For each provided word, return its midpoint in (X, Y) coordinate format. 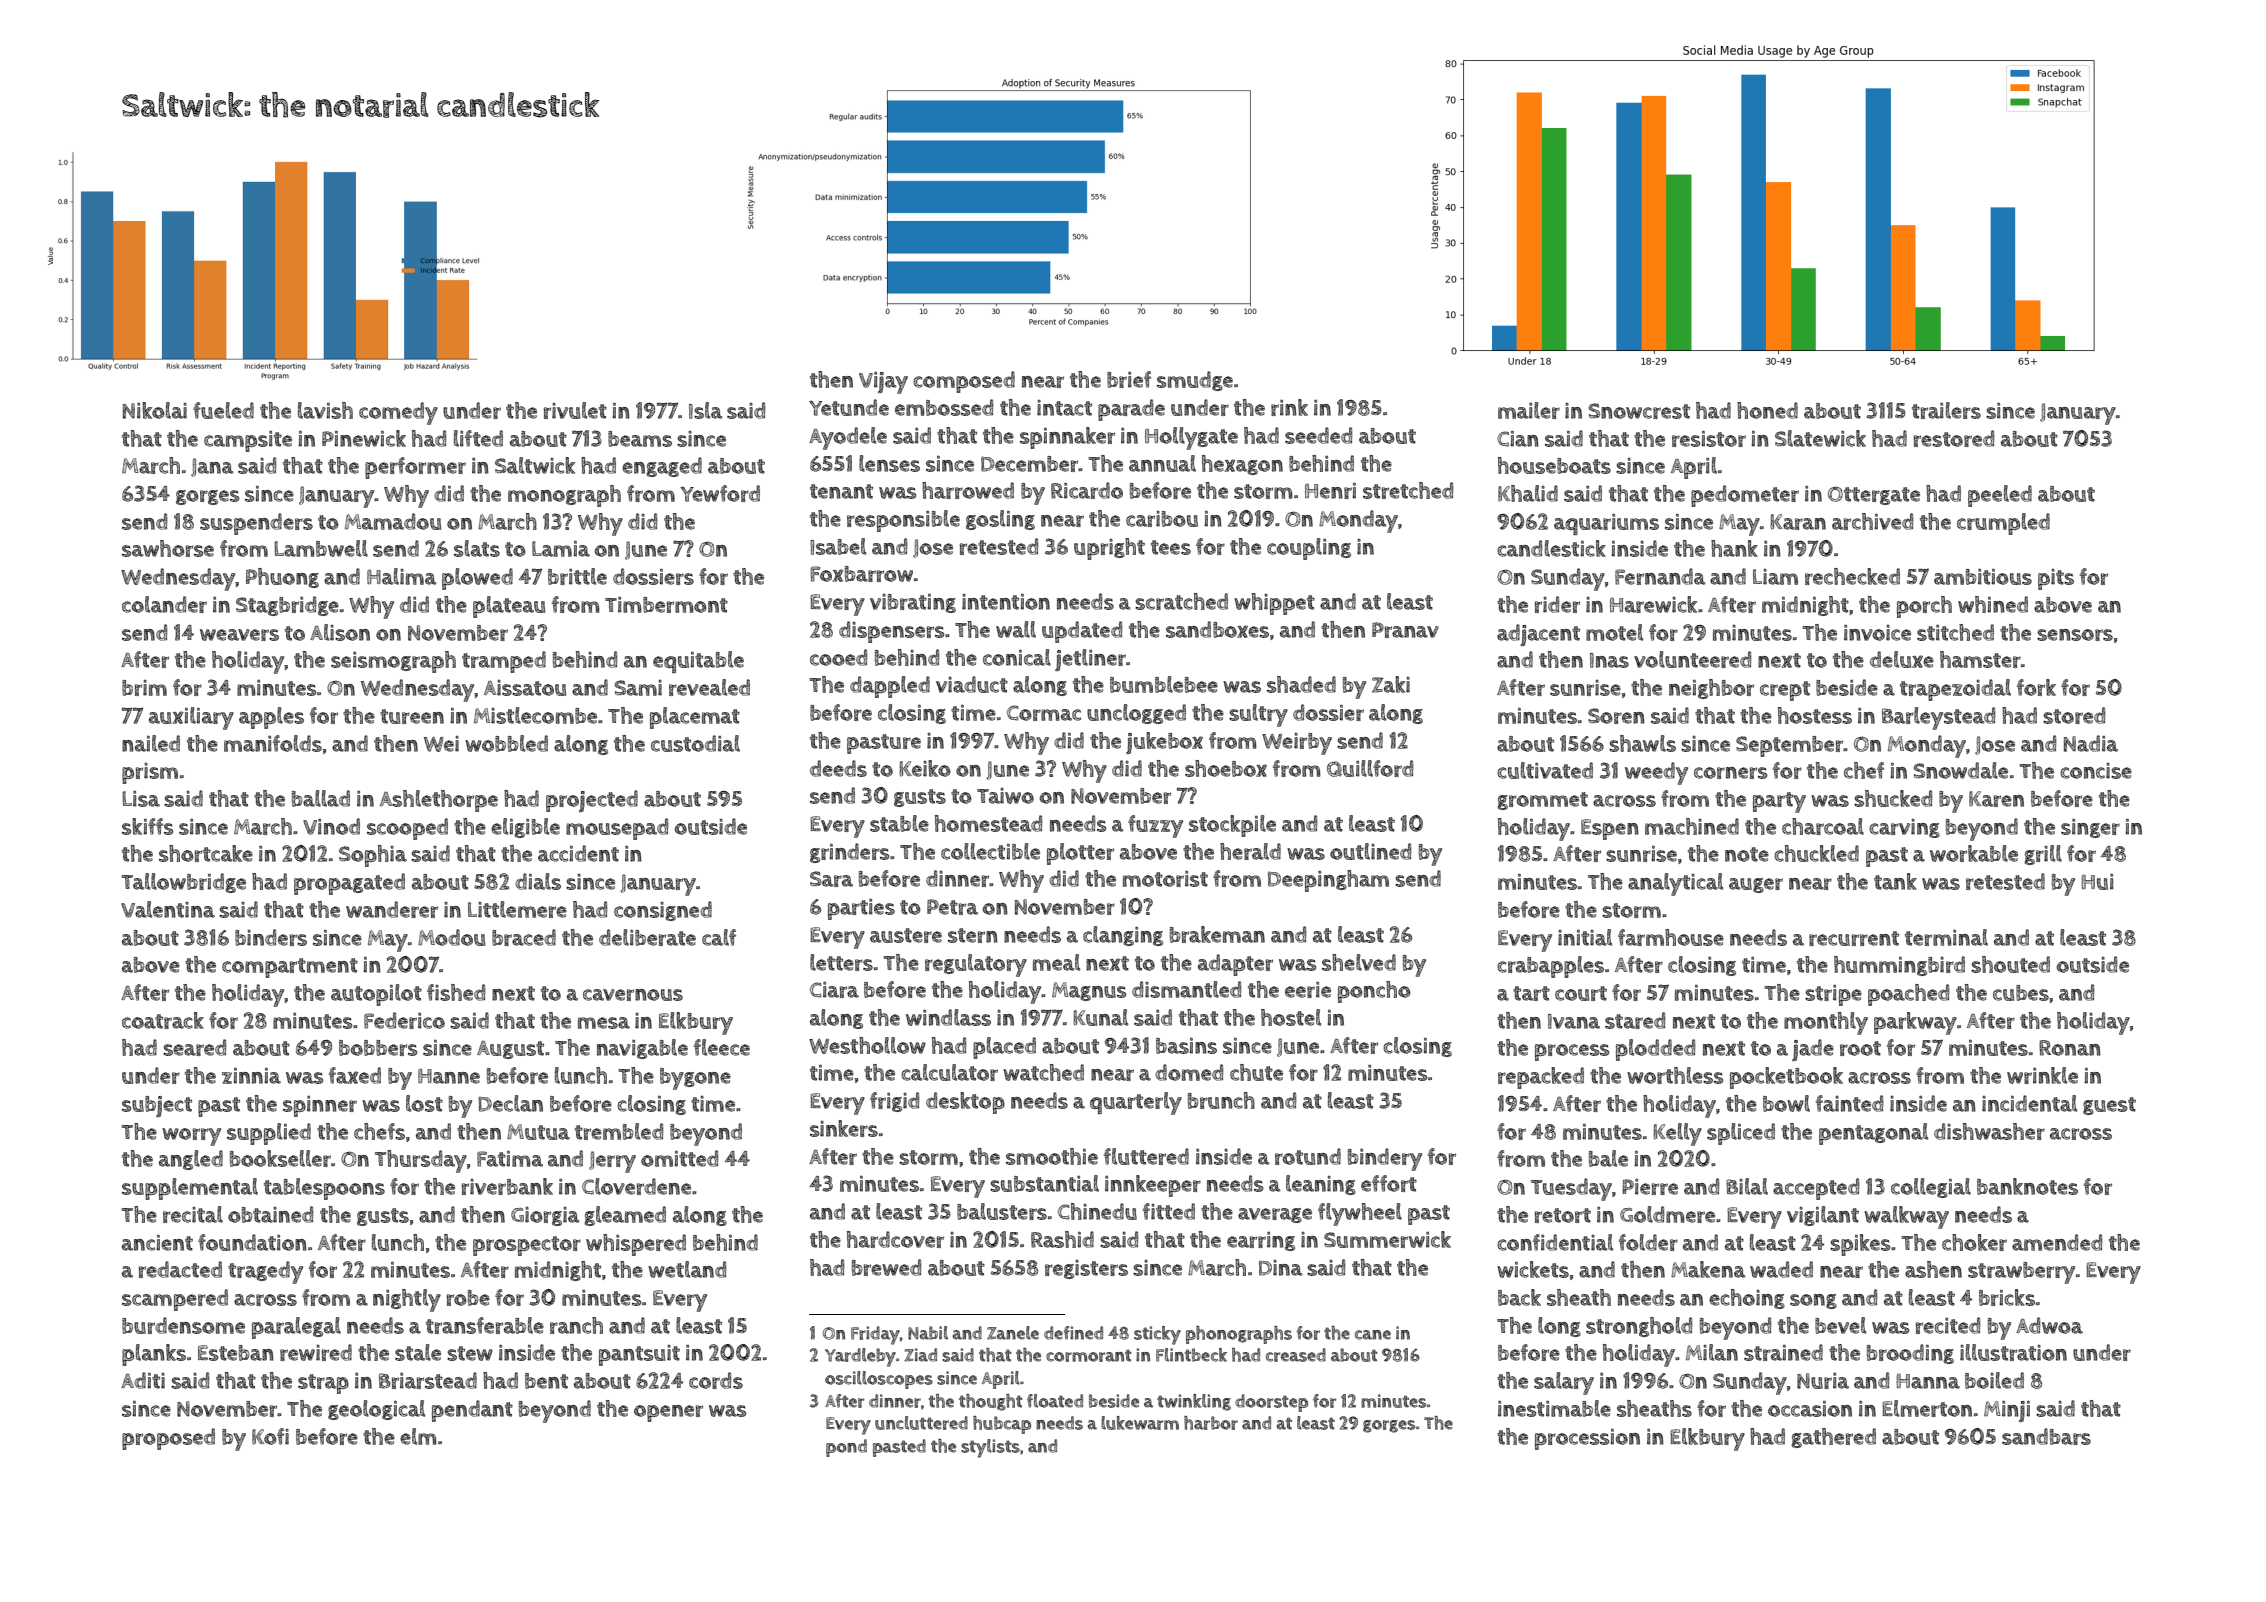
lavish (325, 410)
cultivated (1545, 770)
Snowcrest (1639, 411)
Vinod (331, 826)
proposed (168, 1439)
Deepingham (1328, 881)
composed (964, 382)
